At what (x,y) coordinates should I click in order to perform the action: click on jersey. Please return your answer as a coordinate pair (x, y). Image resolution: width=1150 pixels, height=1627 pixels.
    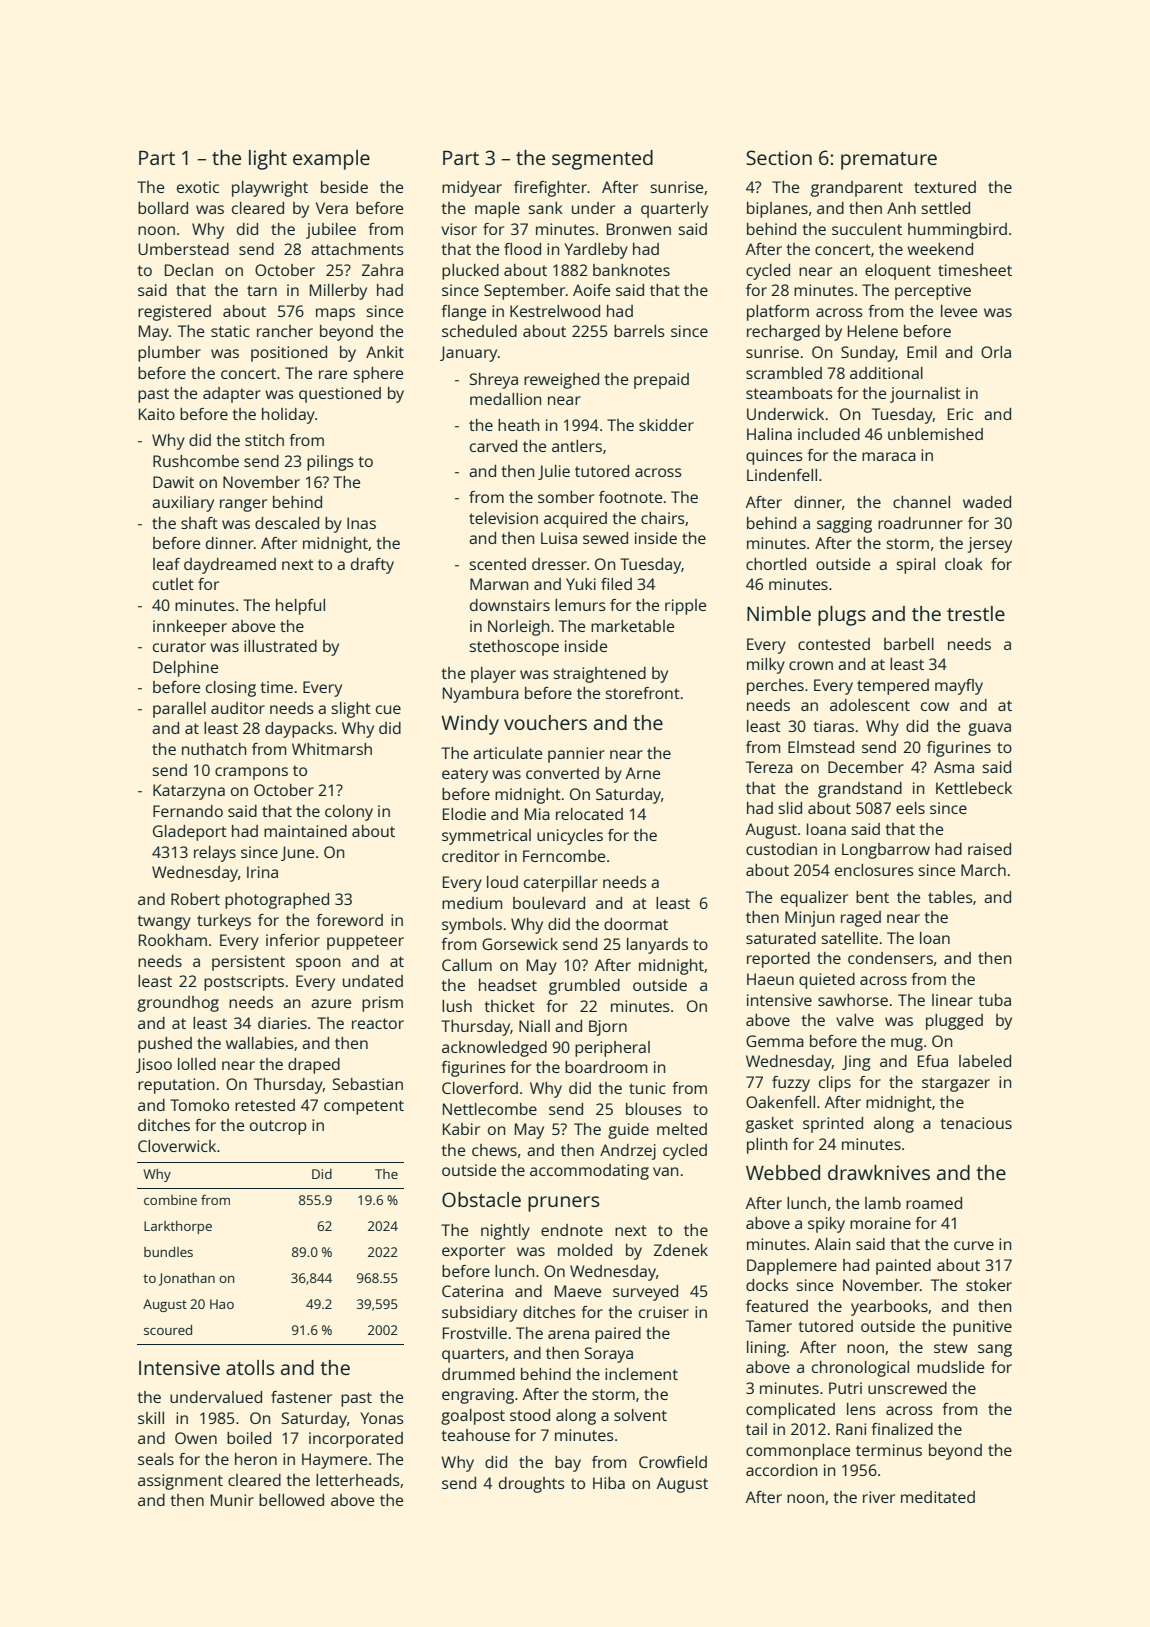
    Looking at the image, I should click on (990, 545).
